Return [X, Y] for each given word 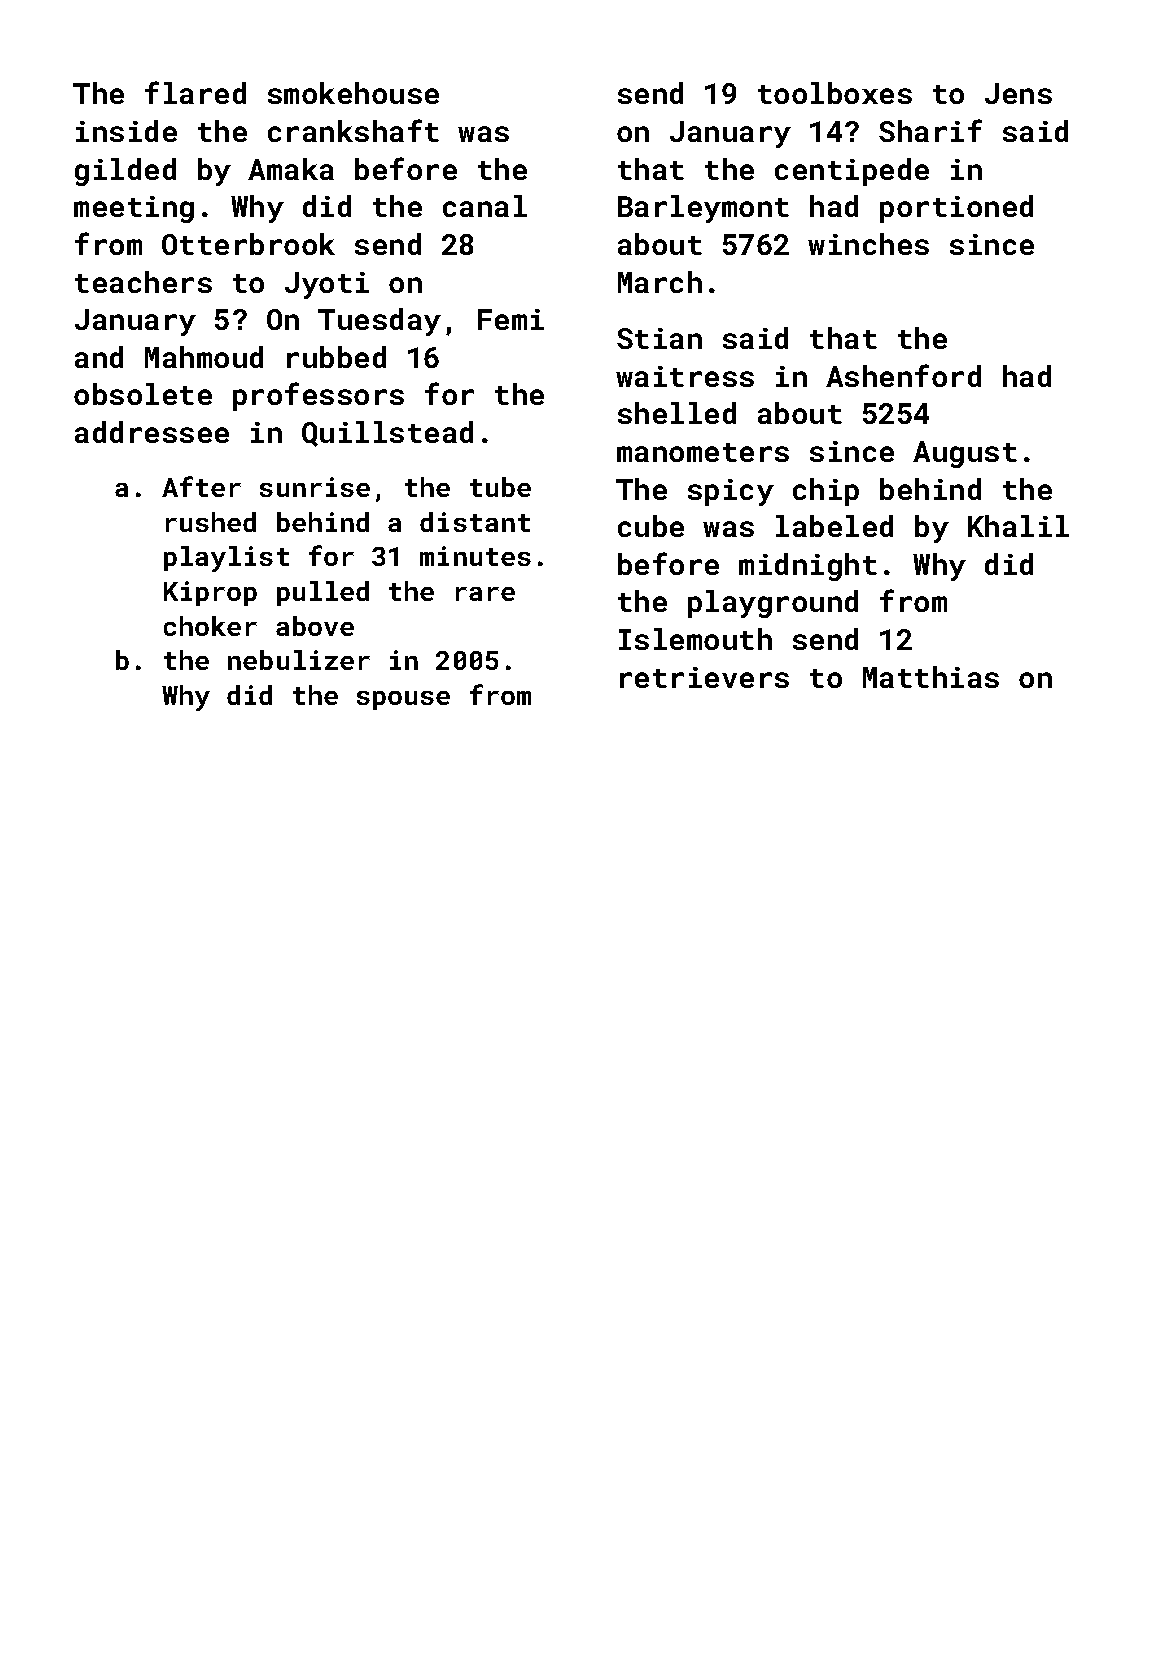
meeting [134, 209]
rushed [211, 522]
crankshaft [353, 130]
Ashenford [903, 375]
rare [485, 594]
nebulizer [299, 660]
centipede [852, 172]
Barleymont [703, 209]
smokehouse [353, 93]
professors [318, 396]
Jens [1018, 93]
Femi [511, 319]
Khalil [1018, 526]
